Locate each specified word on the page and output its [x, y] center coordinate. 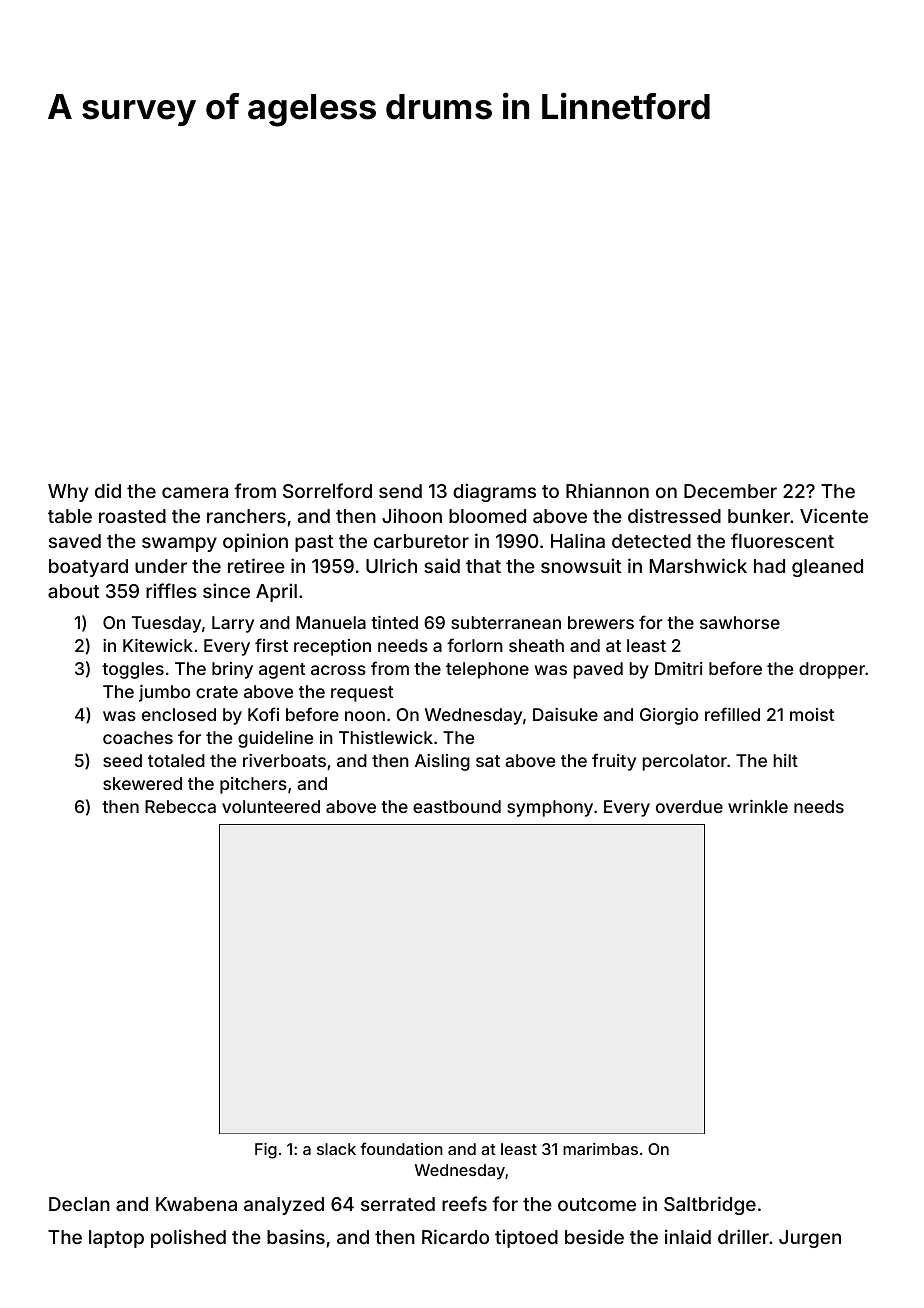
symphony [550, 808]
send [400, 491]
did [108, 490]
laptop [116, 1239]
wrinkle [758, 806]
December [730, 491]
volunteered [271, 806]
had [769, 566]
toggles [133, 670]
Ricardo [455, 1236]
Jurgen [810, 1239]
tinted [394, 622]
